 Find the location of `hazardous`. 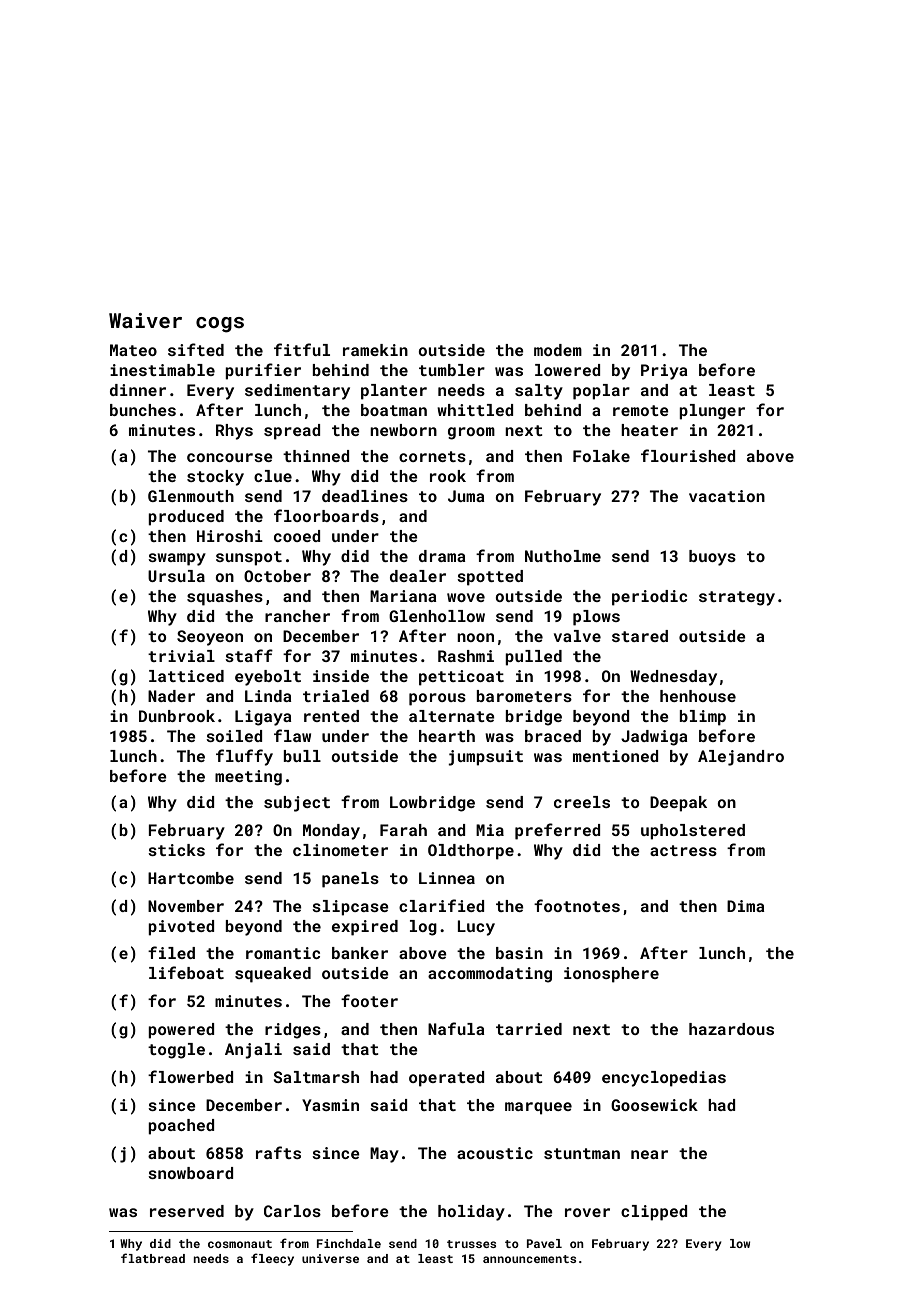

hazardous is located at coordinates (731, 1029).
